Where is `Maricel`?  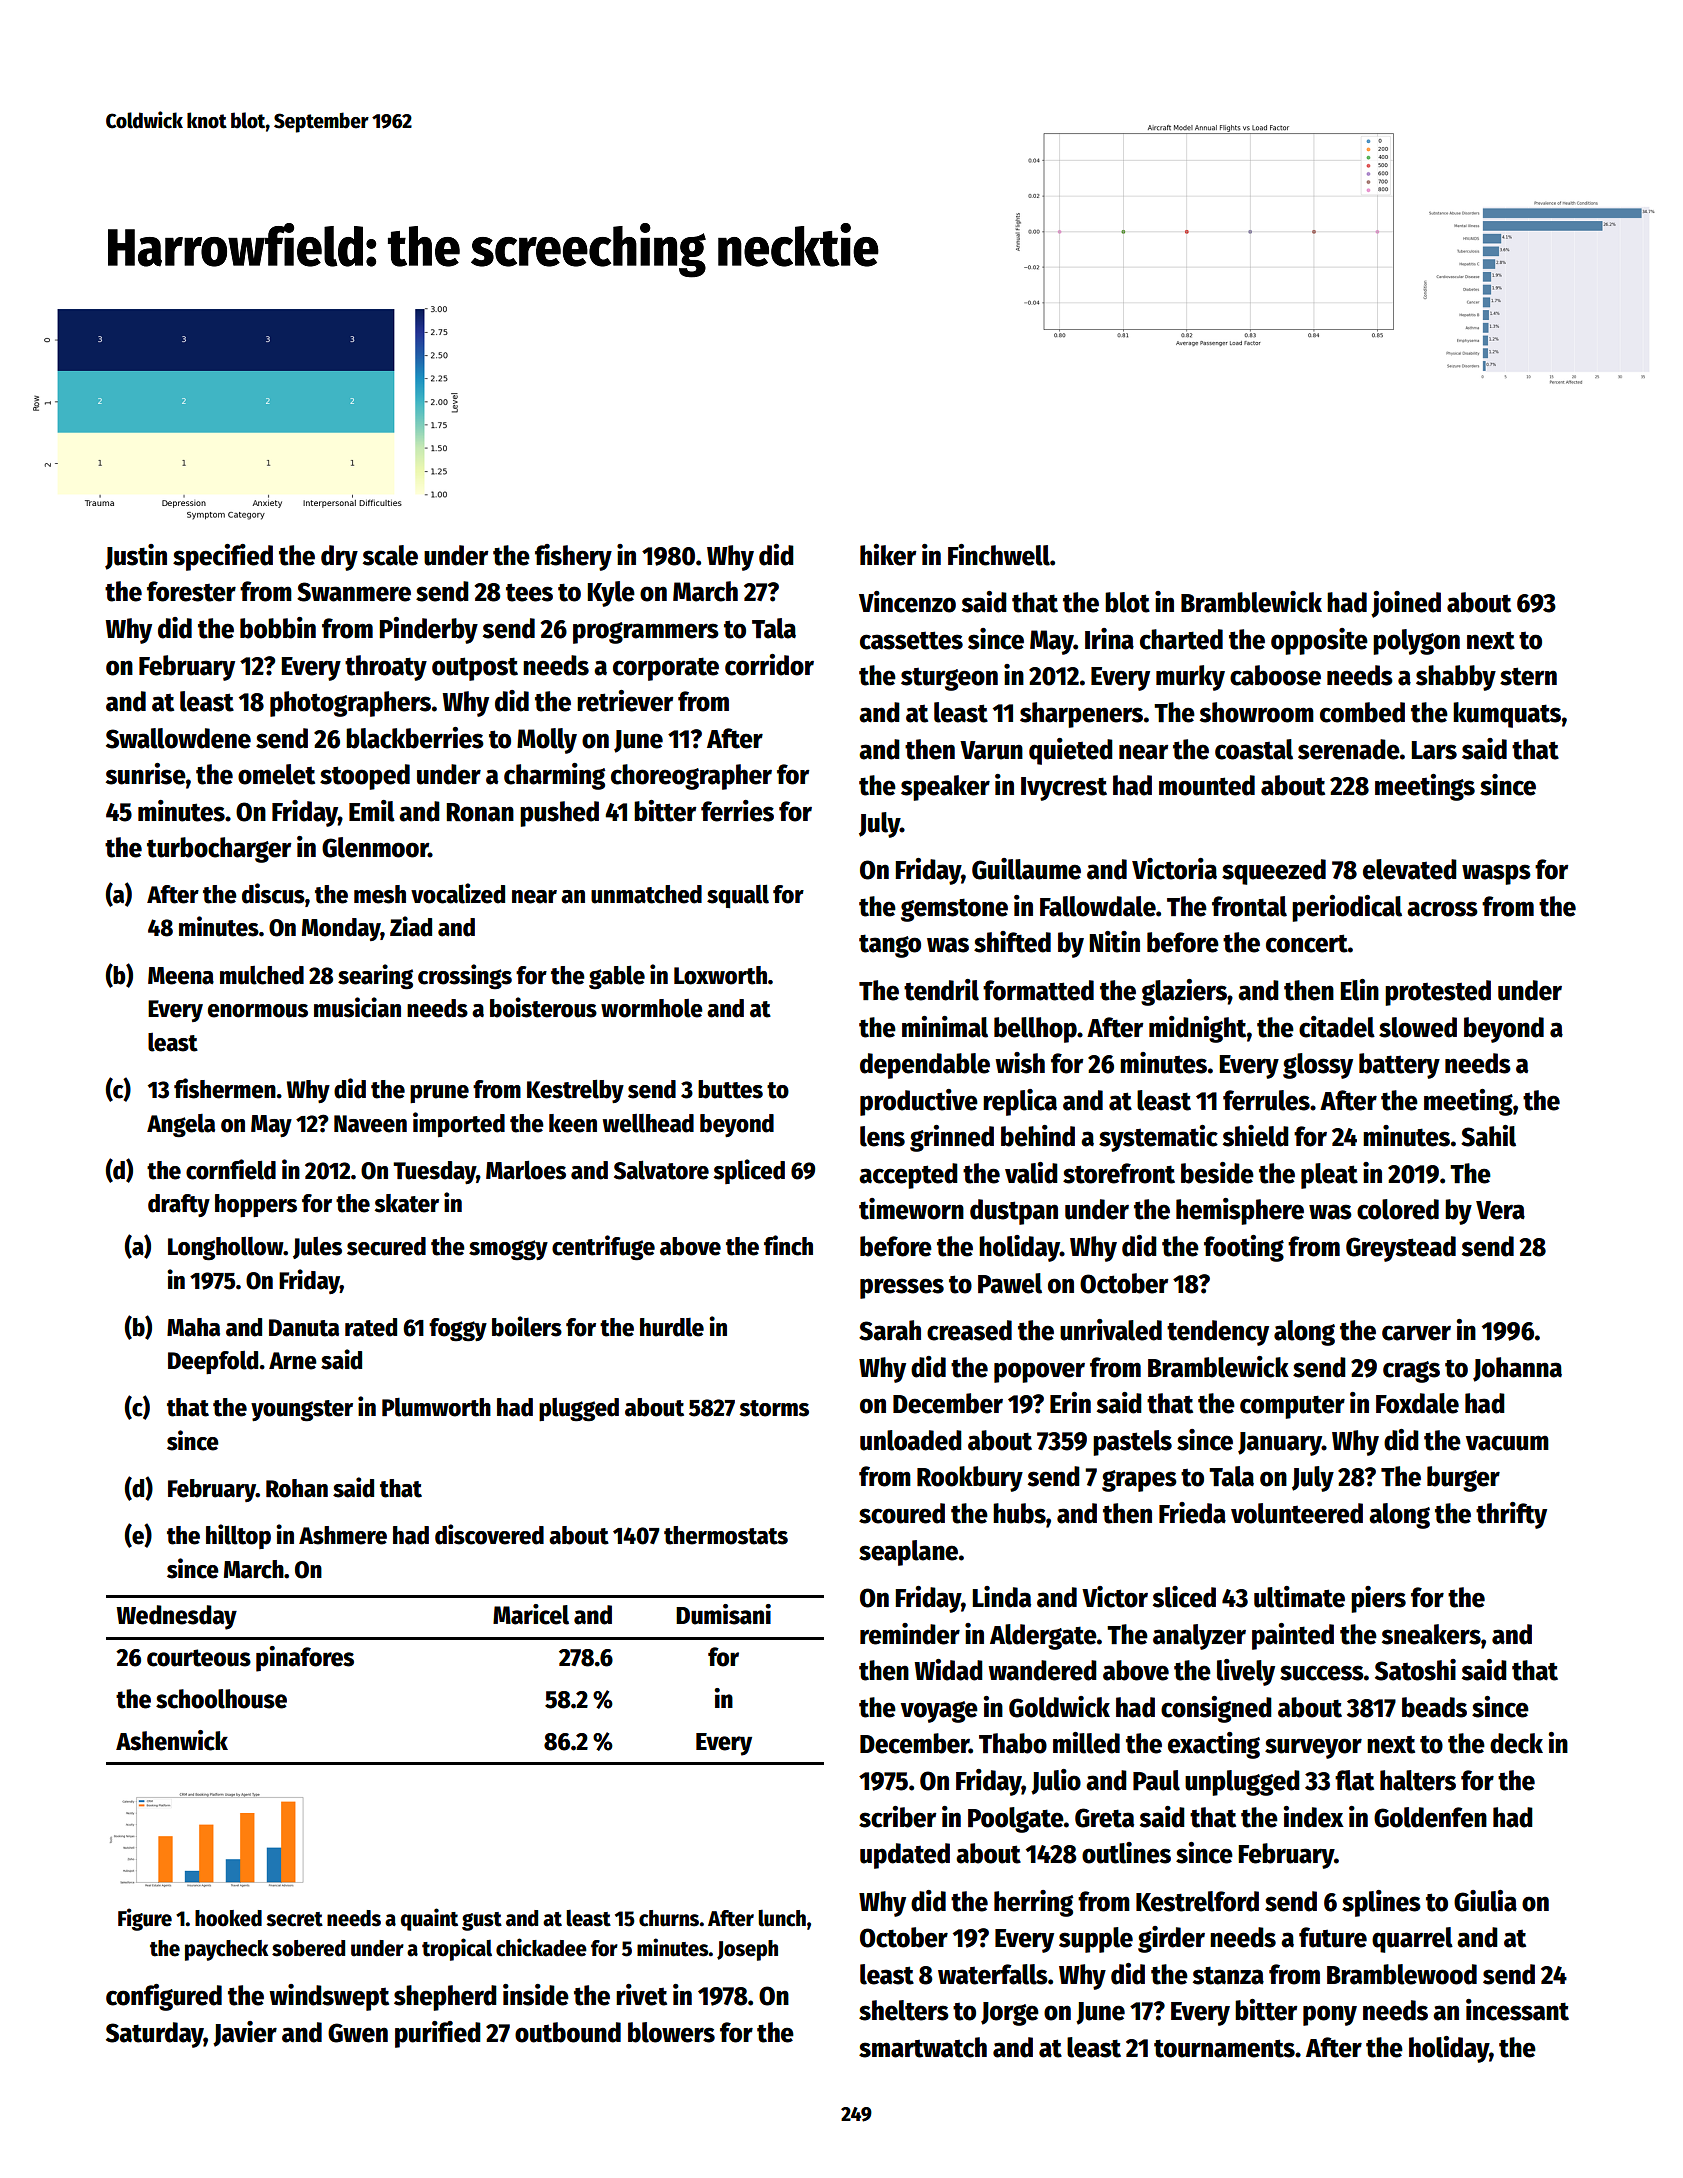
Maricel is located at coordinates (531, 1614).
